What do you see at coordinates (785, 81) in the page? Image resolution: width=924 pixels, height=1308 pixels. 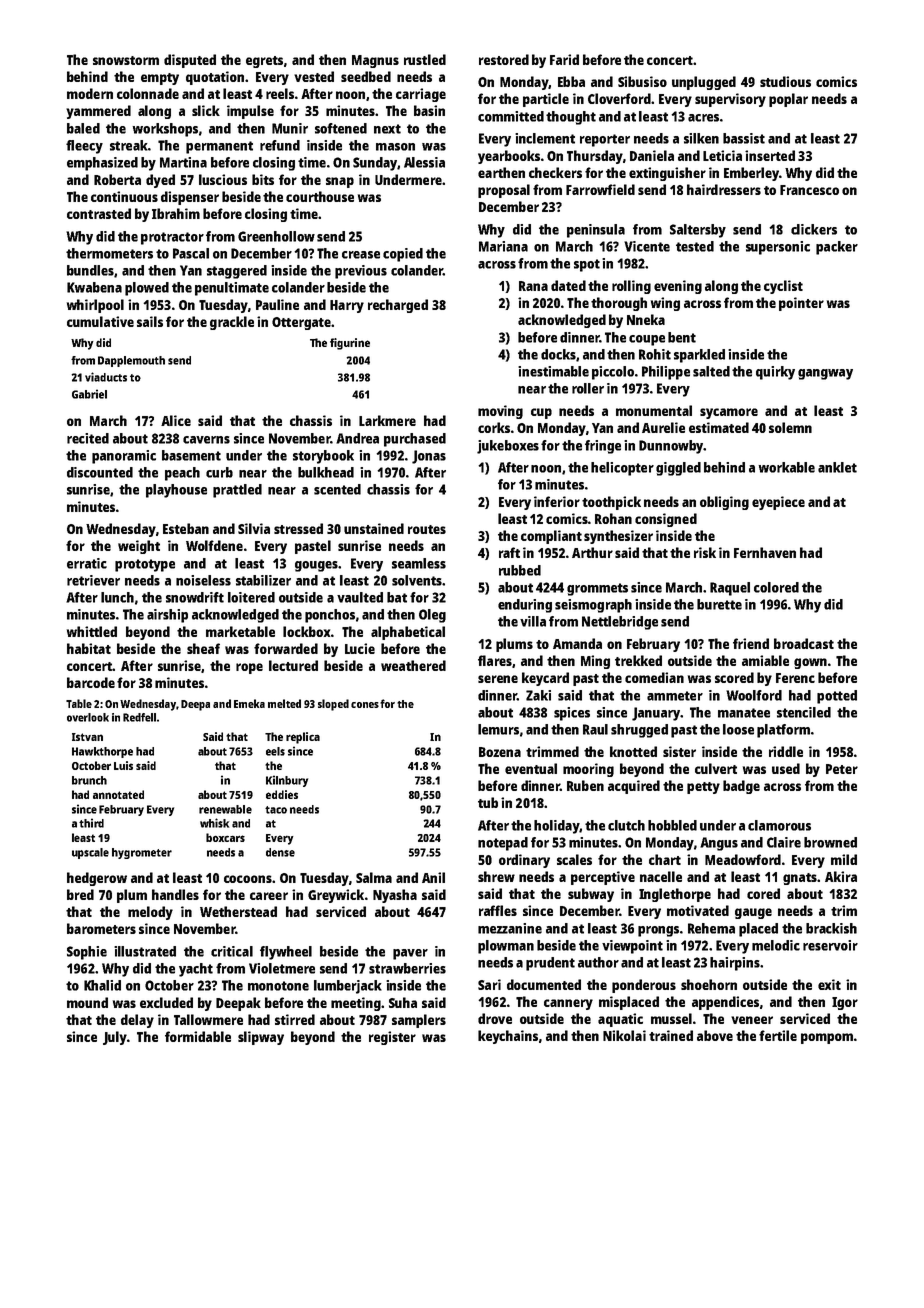 I see `studious` at bounding box center [785, 81].
